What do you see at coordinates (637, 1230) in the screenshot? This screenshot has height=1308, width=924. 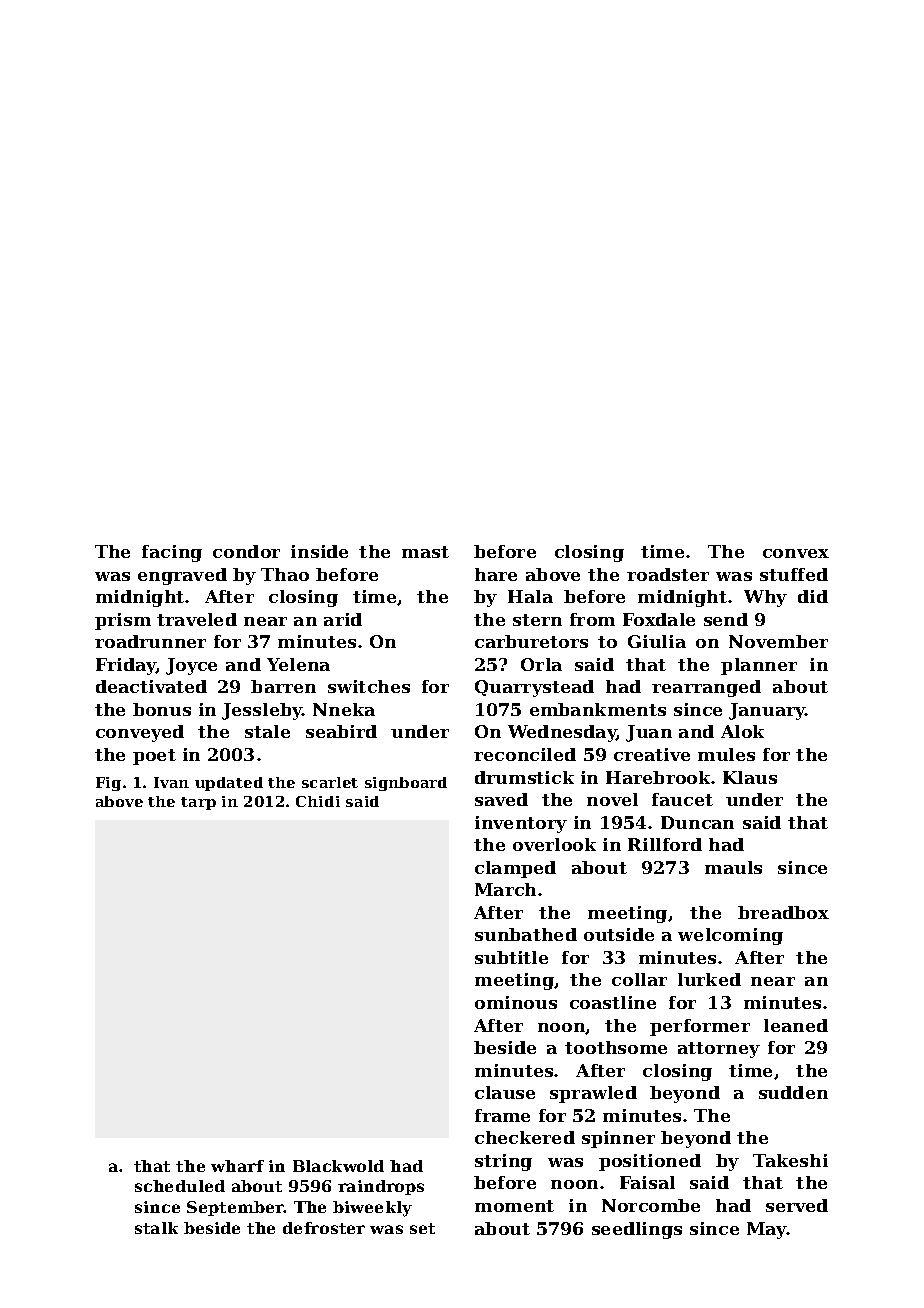 I see `seedlings` at bounding box center [637, 1230].
